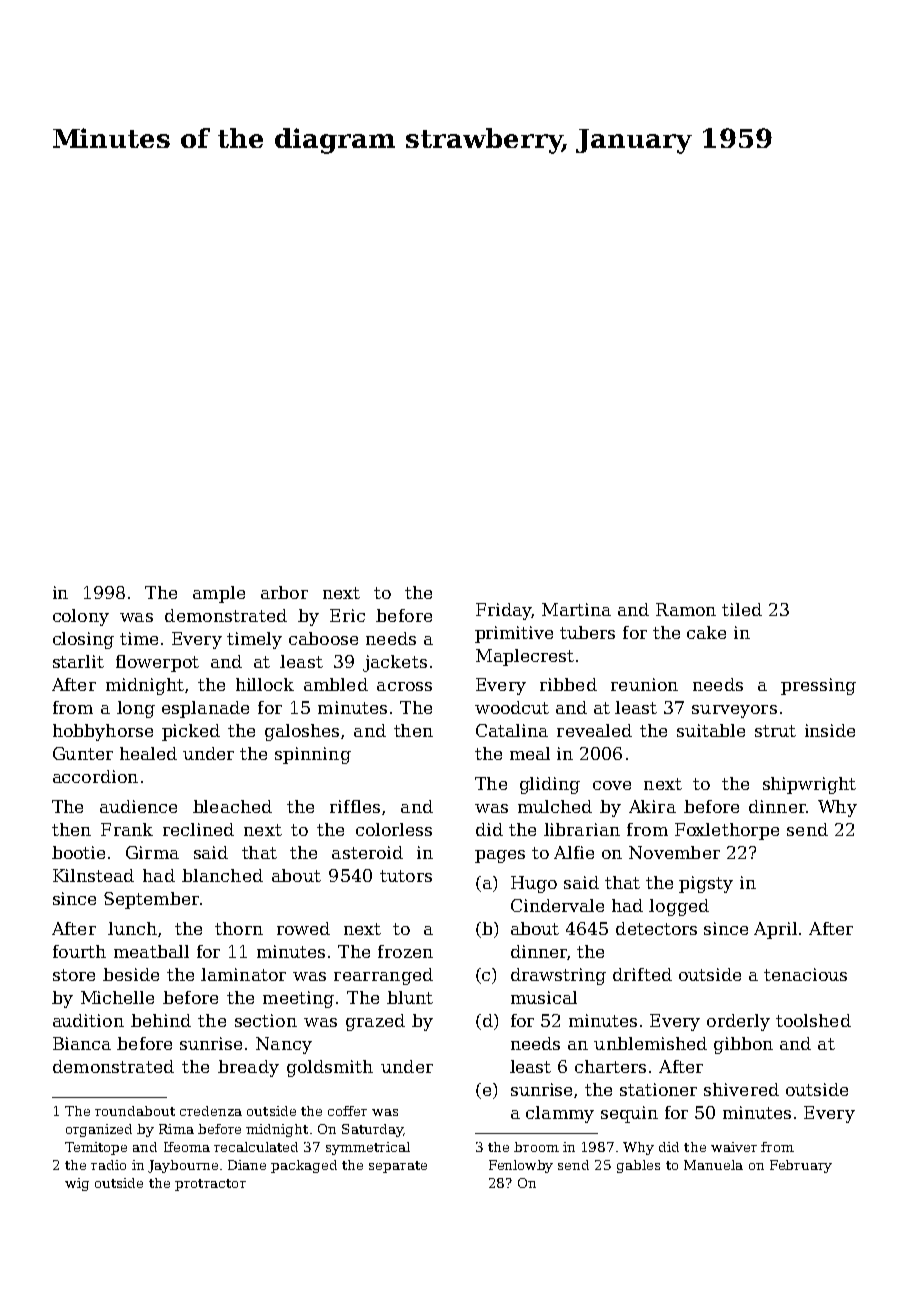  What do you see at coordinates (383, 976) in the page?
I see `rearranged` at bounding box center [383, 976].
